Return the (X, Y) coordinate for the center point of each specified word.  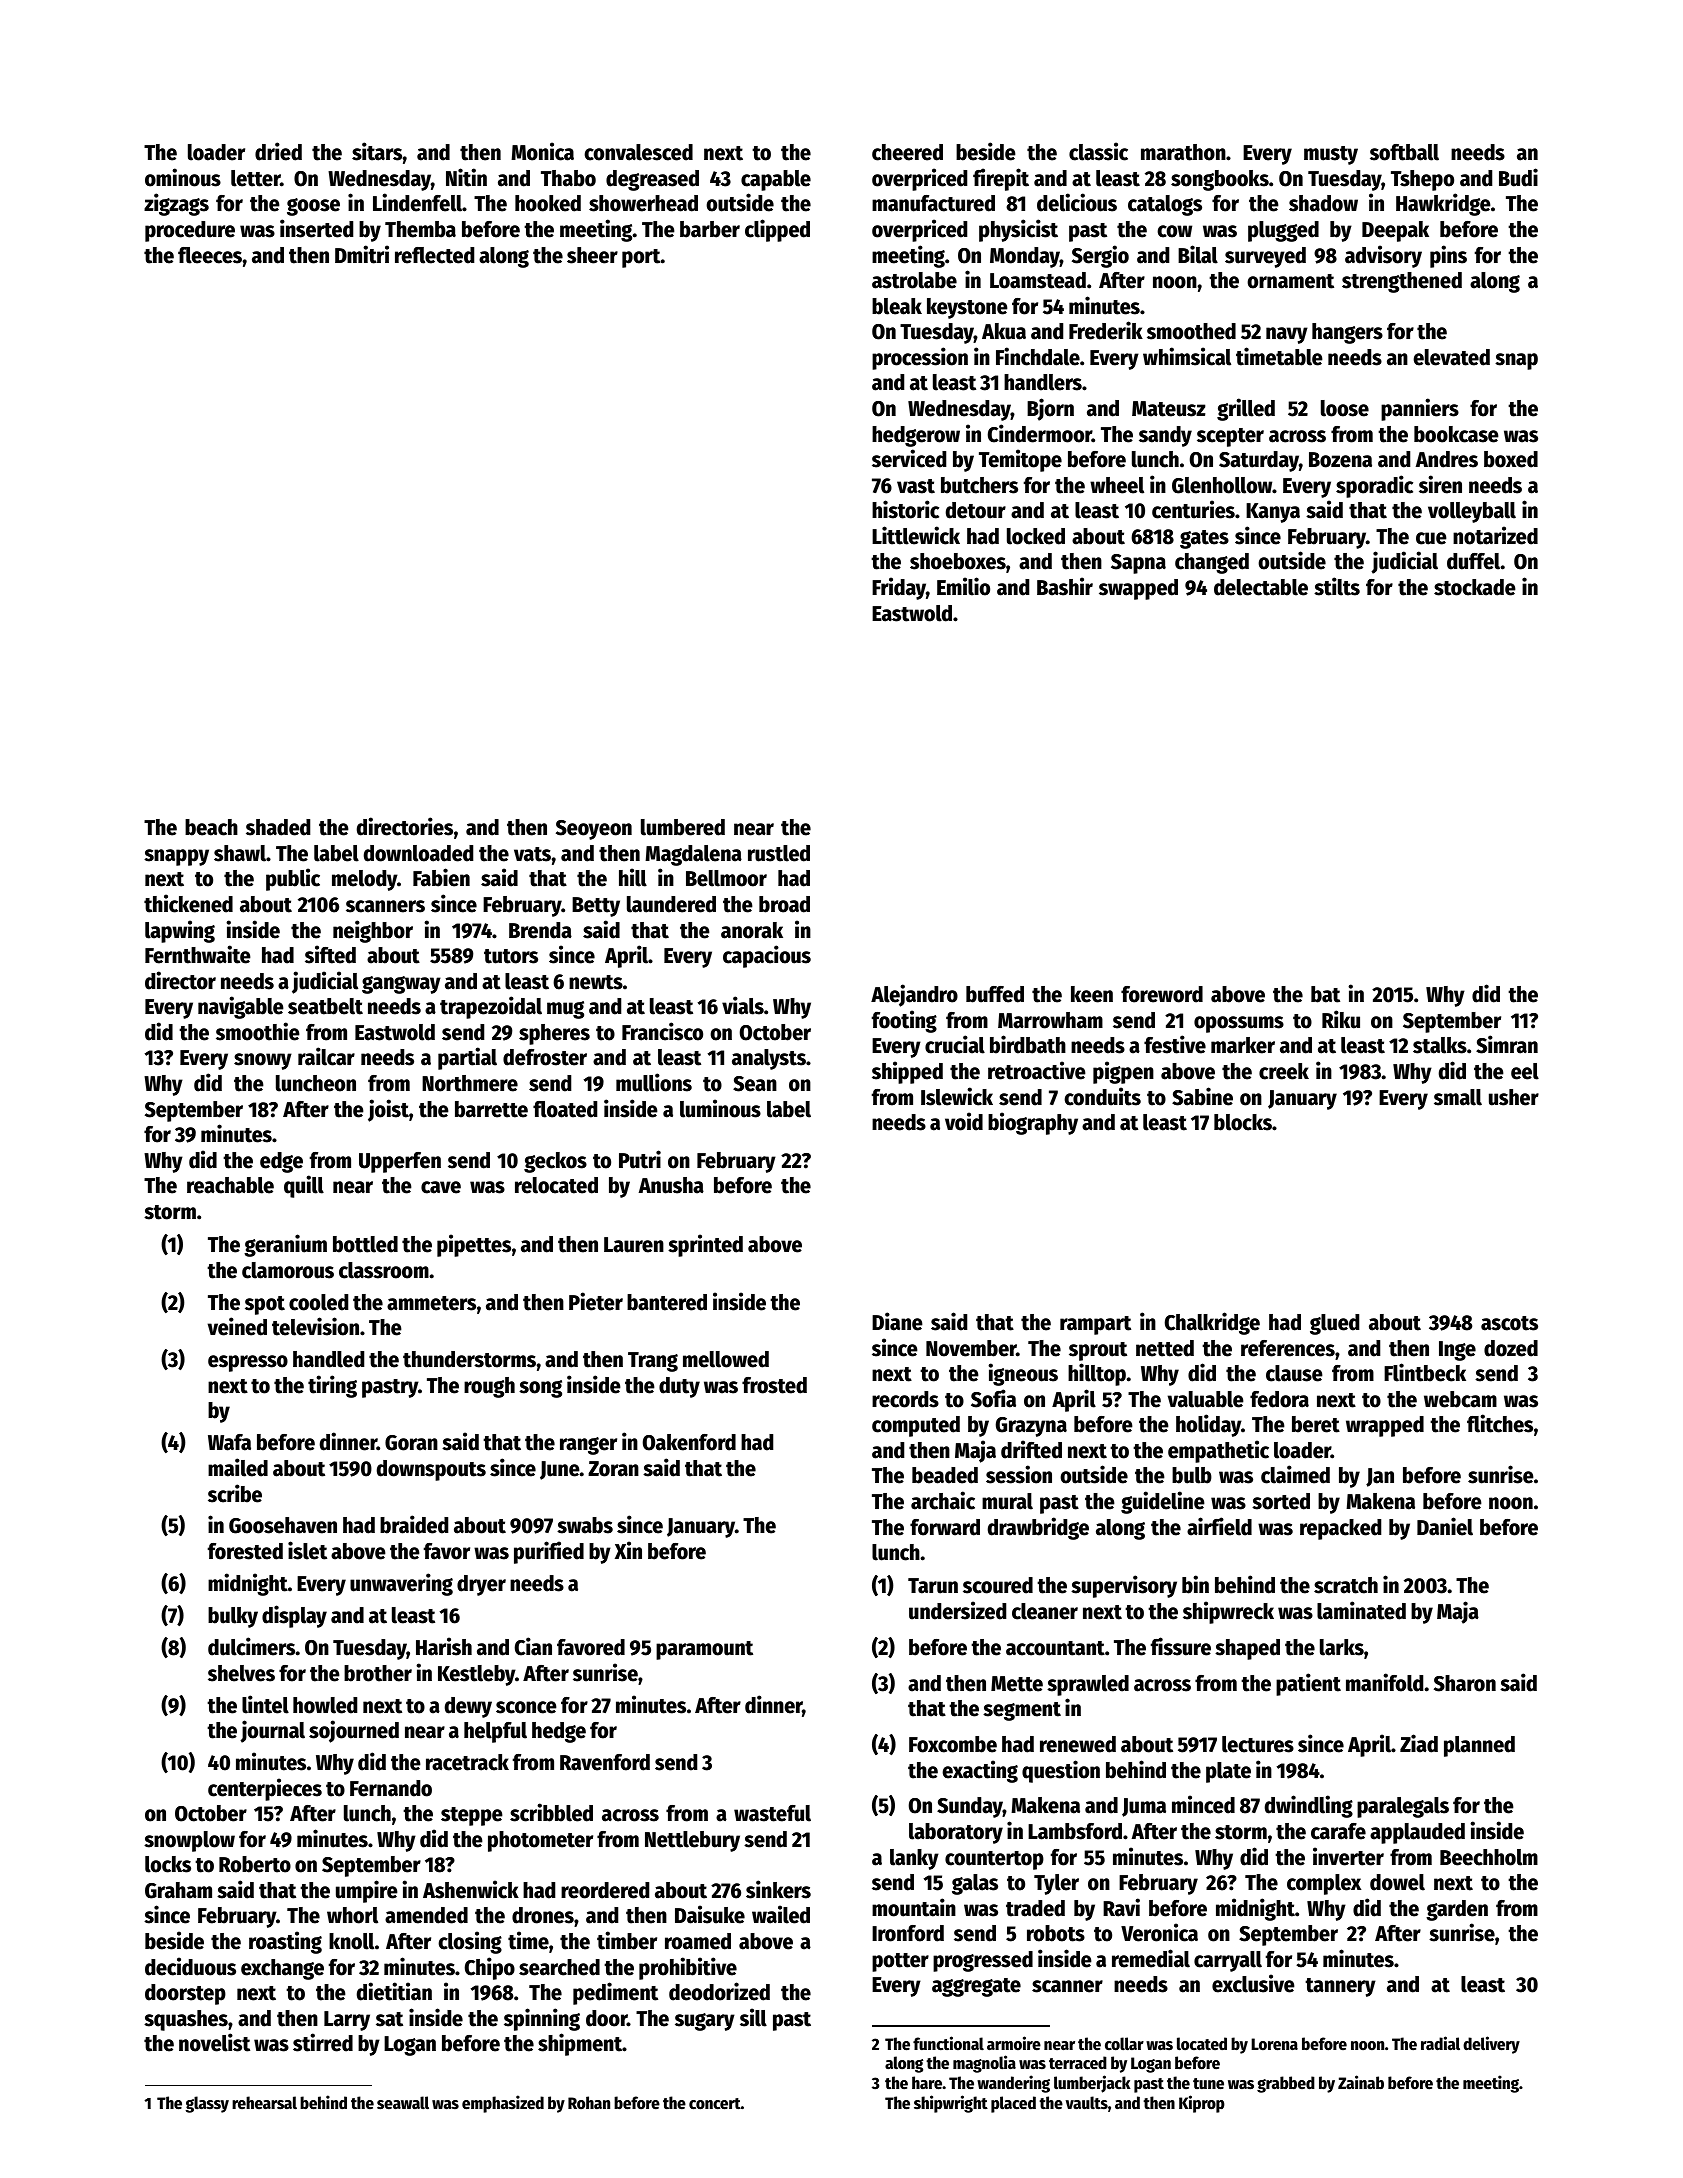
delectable (1261, 587)
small (1458, 1097)
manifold (1384, 1682)
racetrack (467, 1762)
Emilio (963, 586)
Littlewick (916, 535)
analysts (769, 1059)
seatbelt (325, 1006)
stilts (1337, 586)
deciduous (190, 1966)
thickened (188, 903)
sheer (592, 255)
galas (975, 1884)
